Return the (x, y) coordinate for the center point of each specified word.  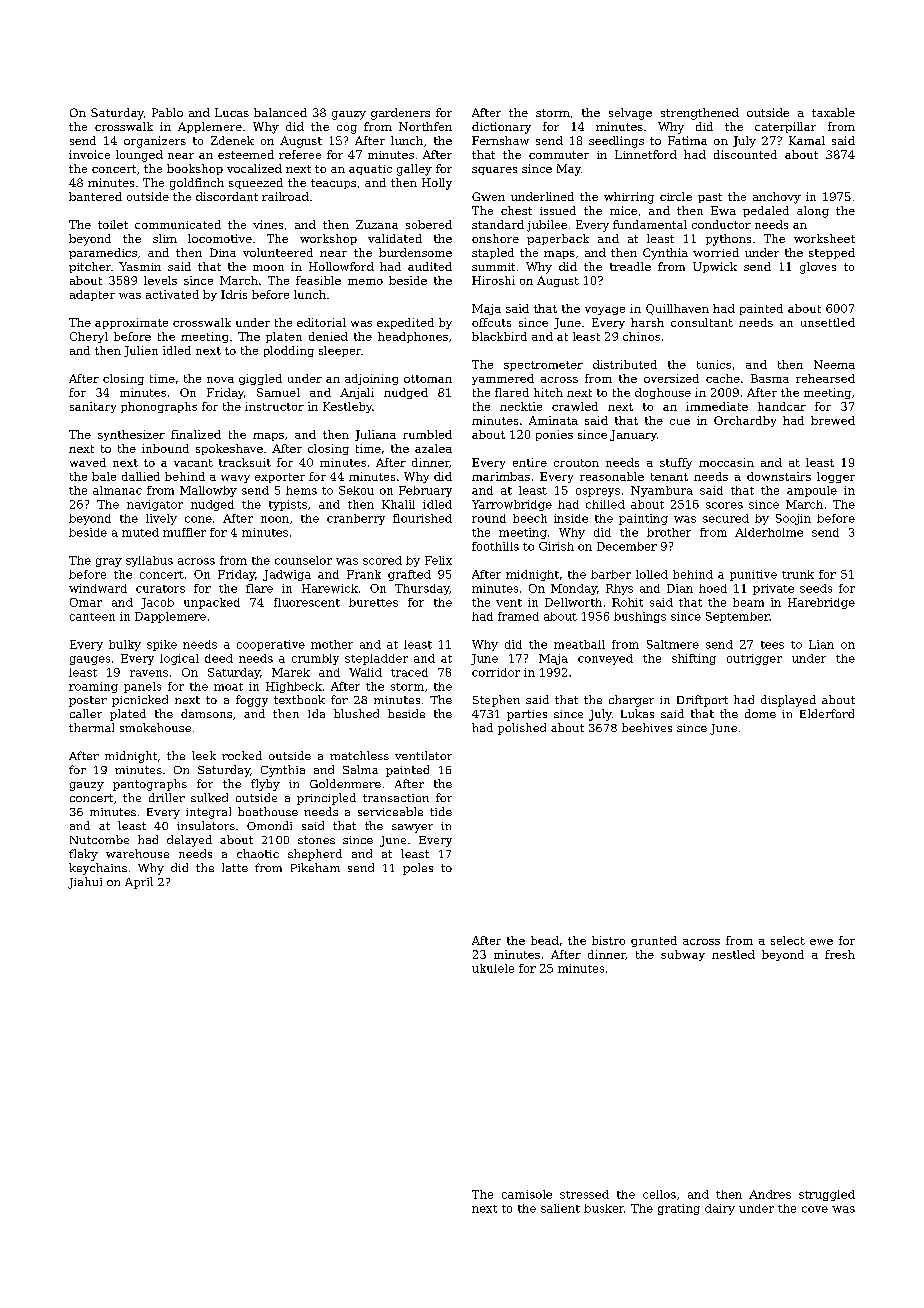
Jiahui (85, 883)
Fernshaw (500, 140)
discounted (745, 154)
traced (409, 672)
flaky (83, 855)
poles (418, 869)
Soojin (793, 519)
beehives (647, 727)
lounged (139, 156)
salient (560, 1208)
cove (815, 1209)
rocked (242, 755)
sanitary (93, 407)
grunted (654, 941)
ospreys (598, 492)
